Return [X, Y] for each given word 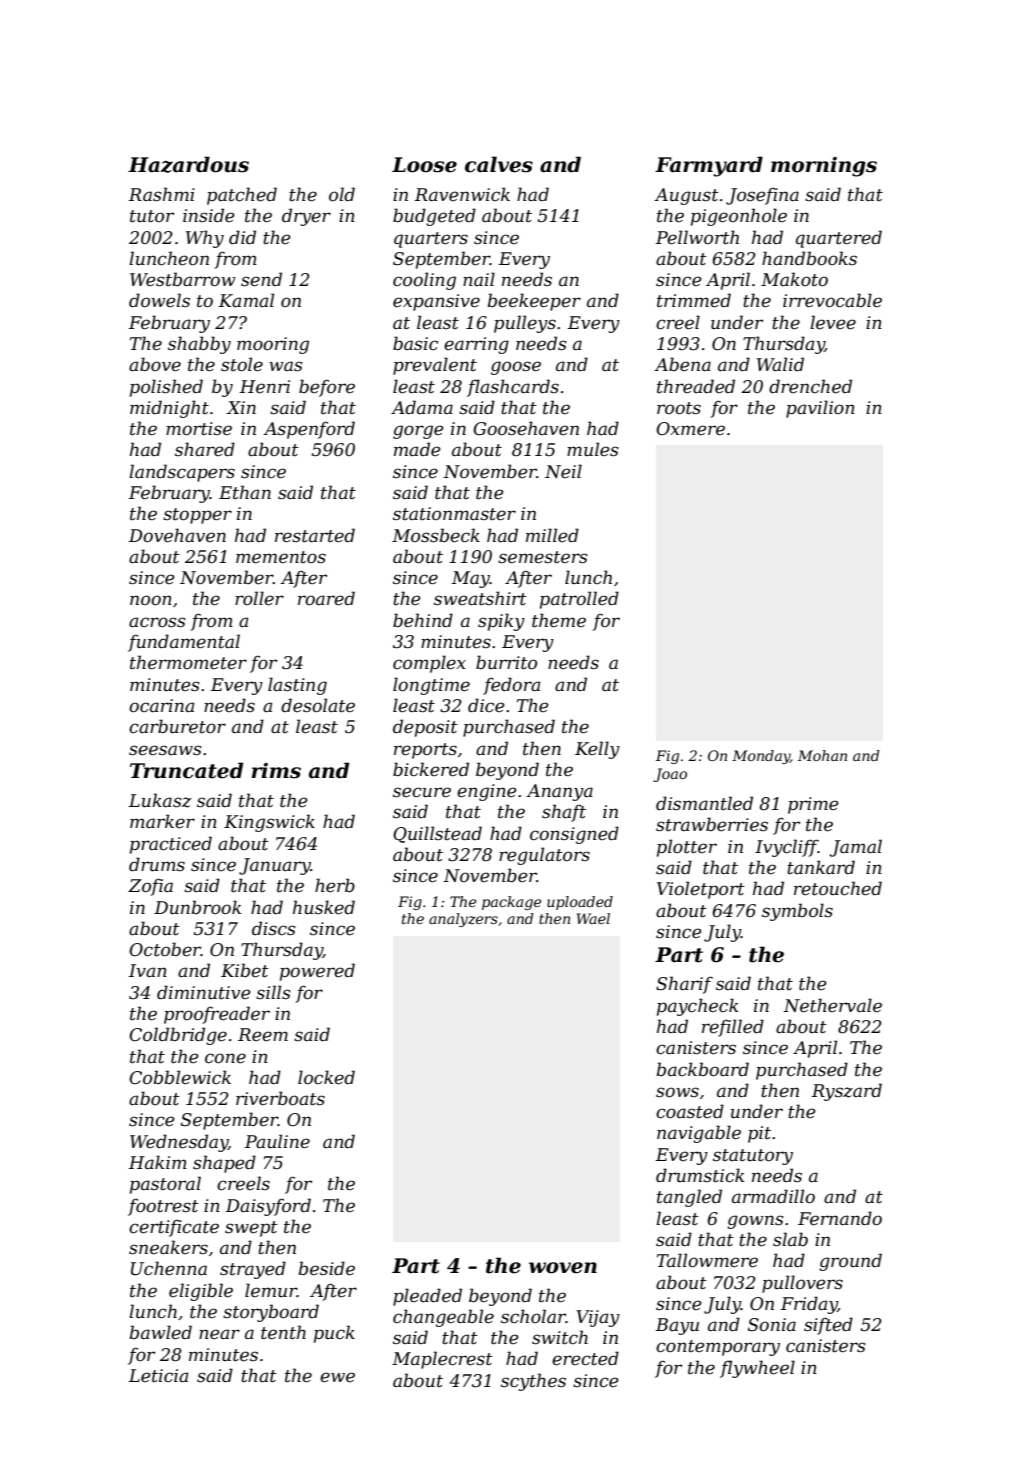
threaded [696, 386]
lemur [271, 1290]
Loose [424, 165]
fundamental [184, 643]
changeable [443, 1318]
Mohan [822, 755]
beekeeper [534, 302]
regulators [544, 856]
